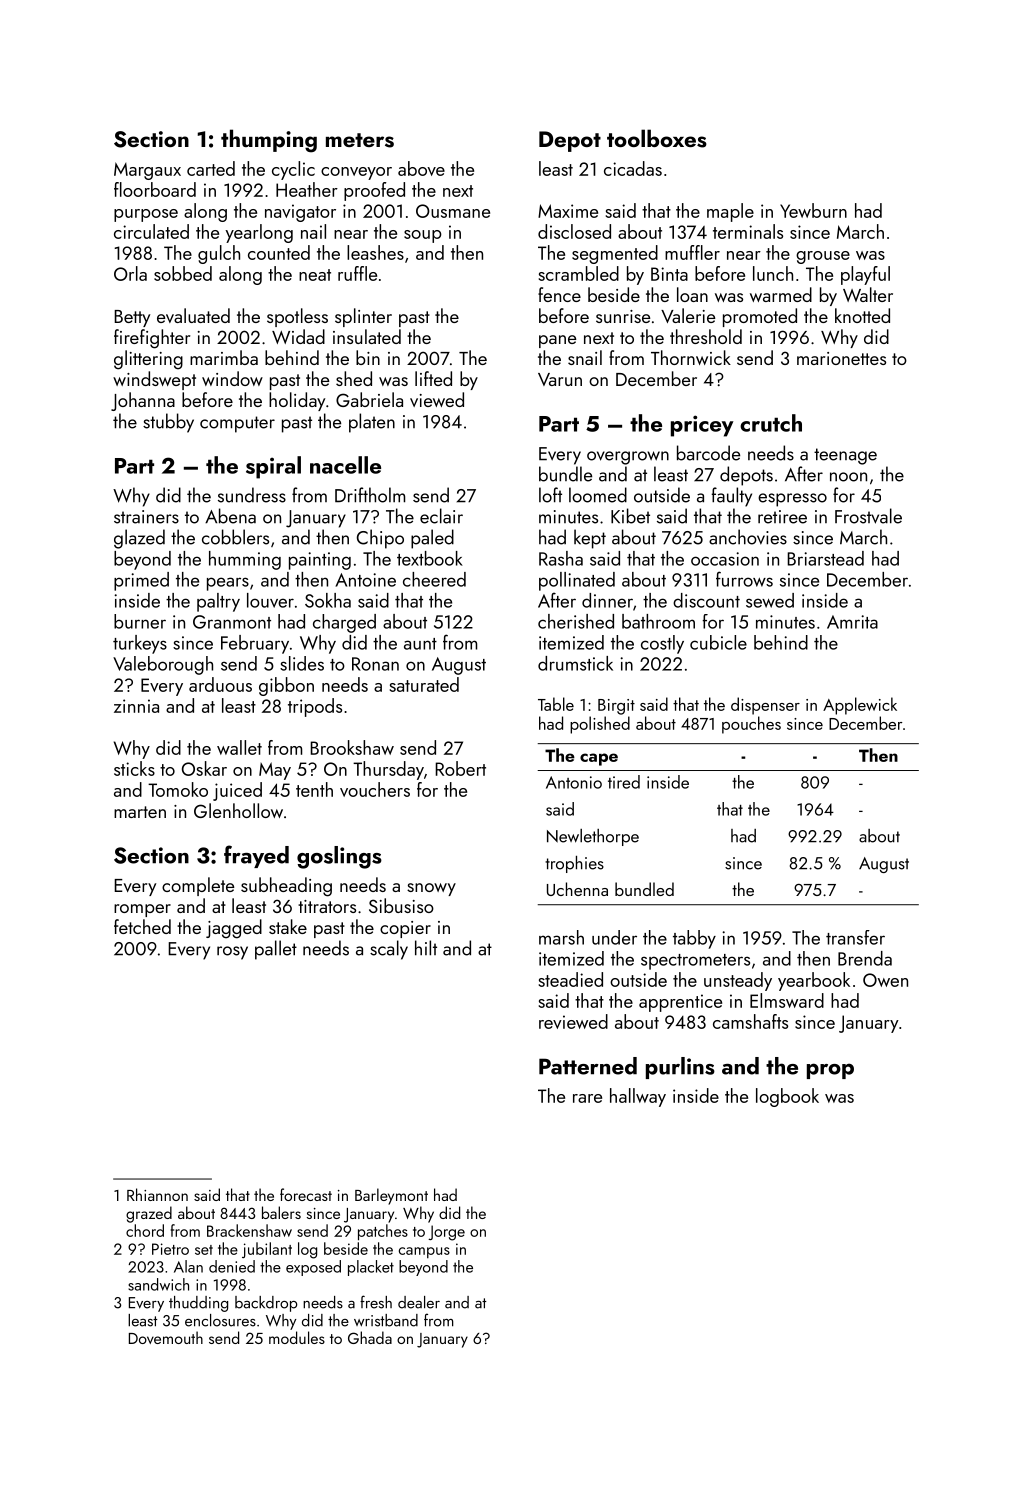 The image size is (1032, 1495). I want to click on Barleymont, so click(391, 1196).
